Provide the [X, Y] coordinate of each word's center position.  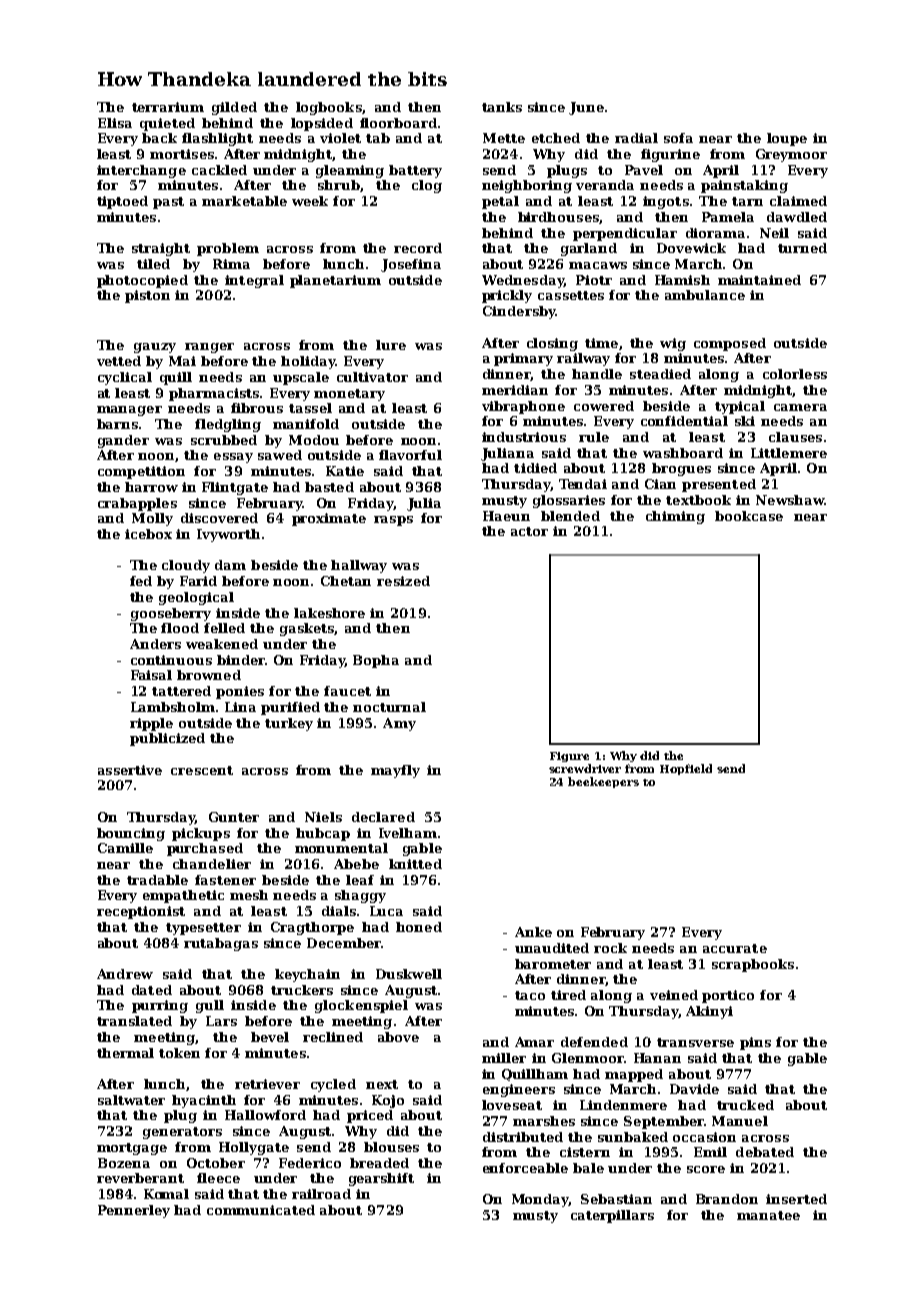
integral [254, 281]
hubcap [323, 834]
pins [755, 1043]
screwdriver [585, 768]
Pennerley [134, 1211]
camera [800, 407]
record [418, 248]
